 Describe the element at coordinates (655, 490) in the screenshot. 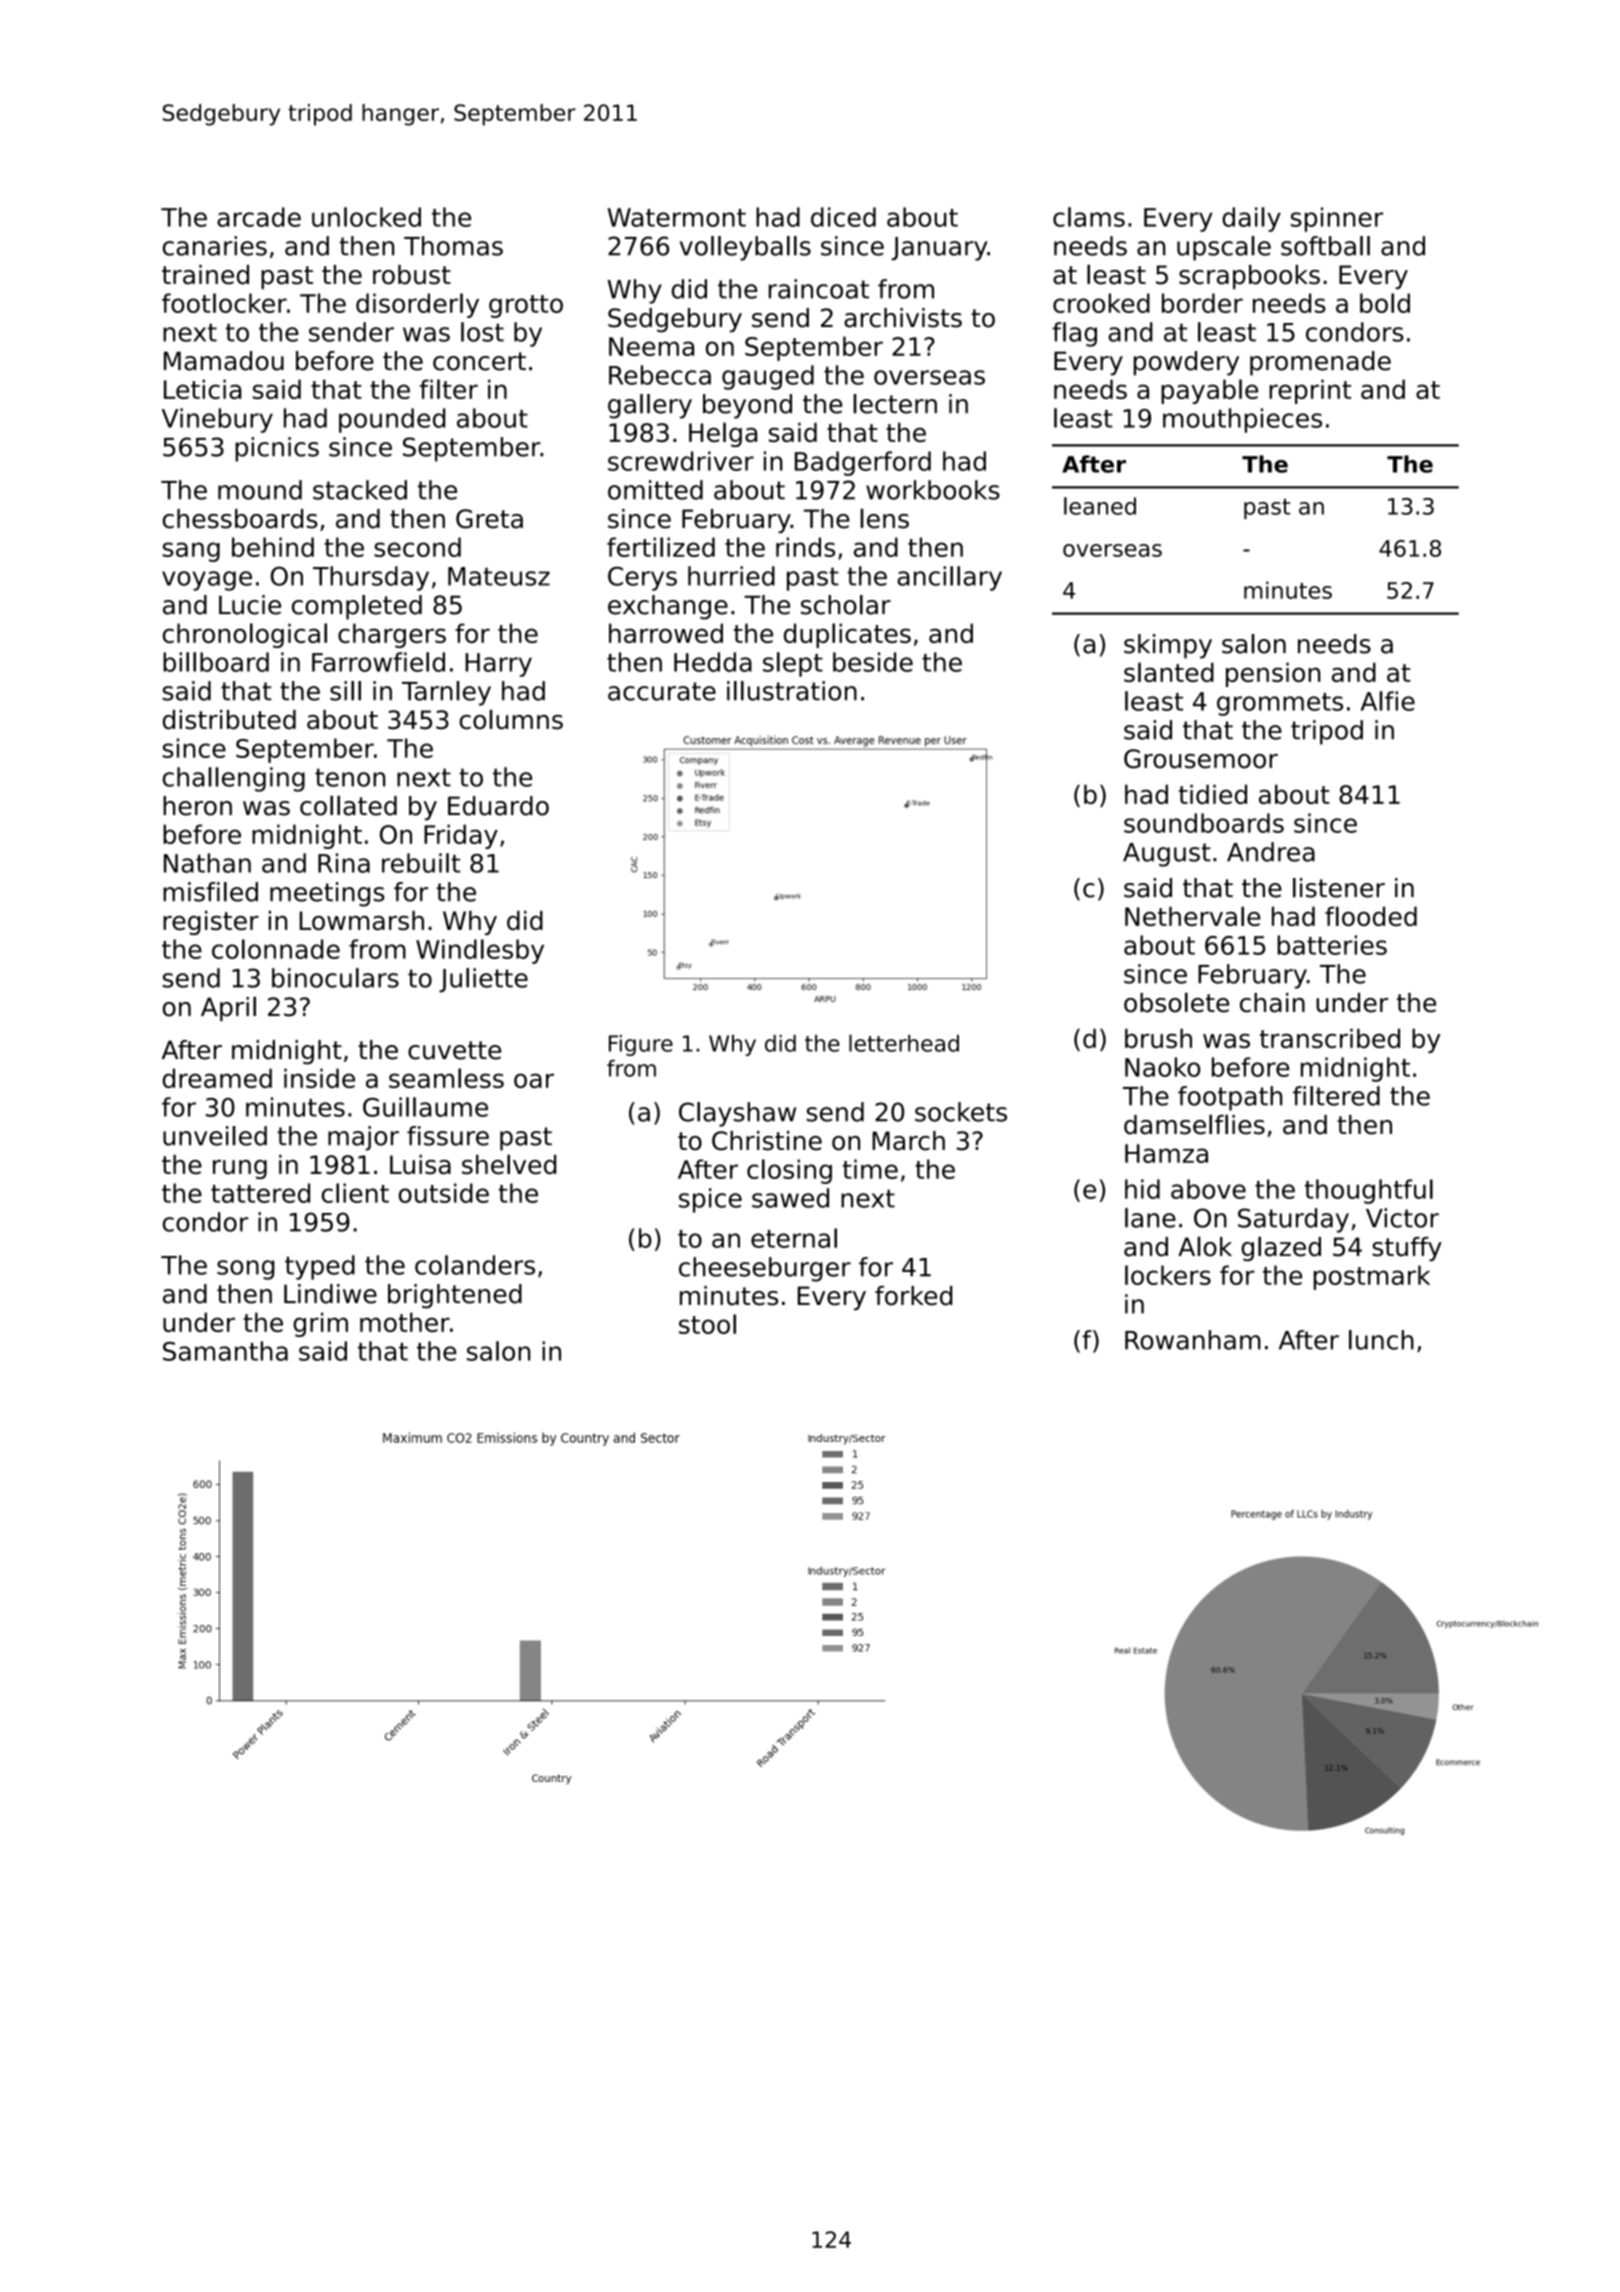

I see `omitted` at that location.
